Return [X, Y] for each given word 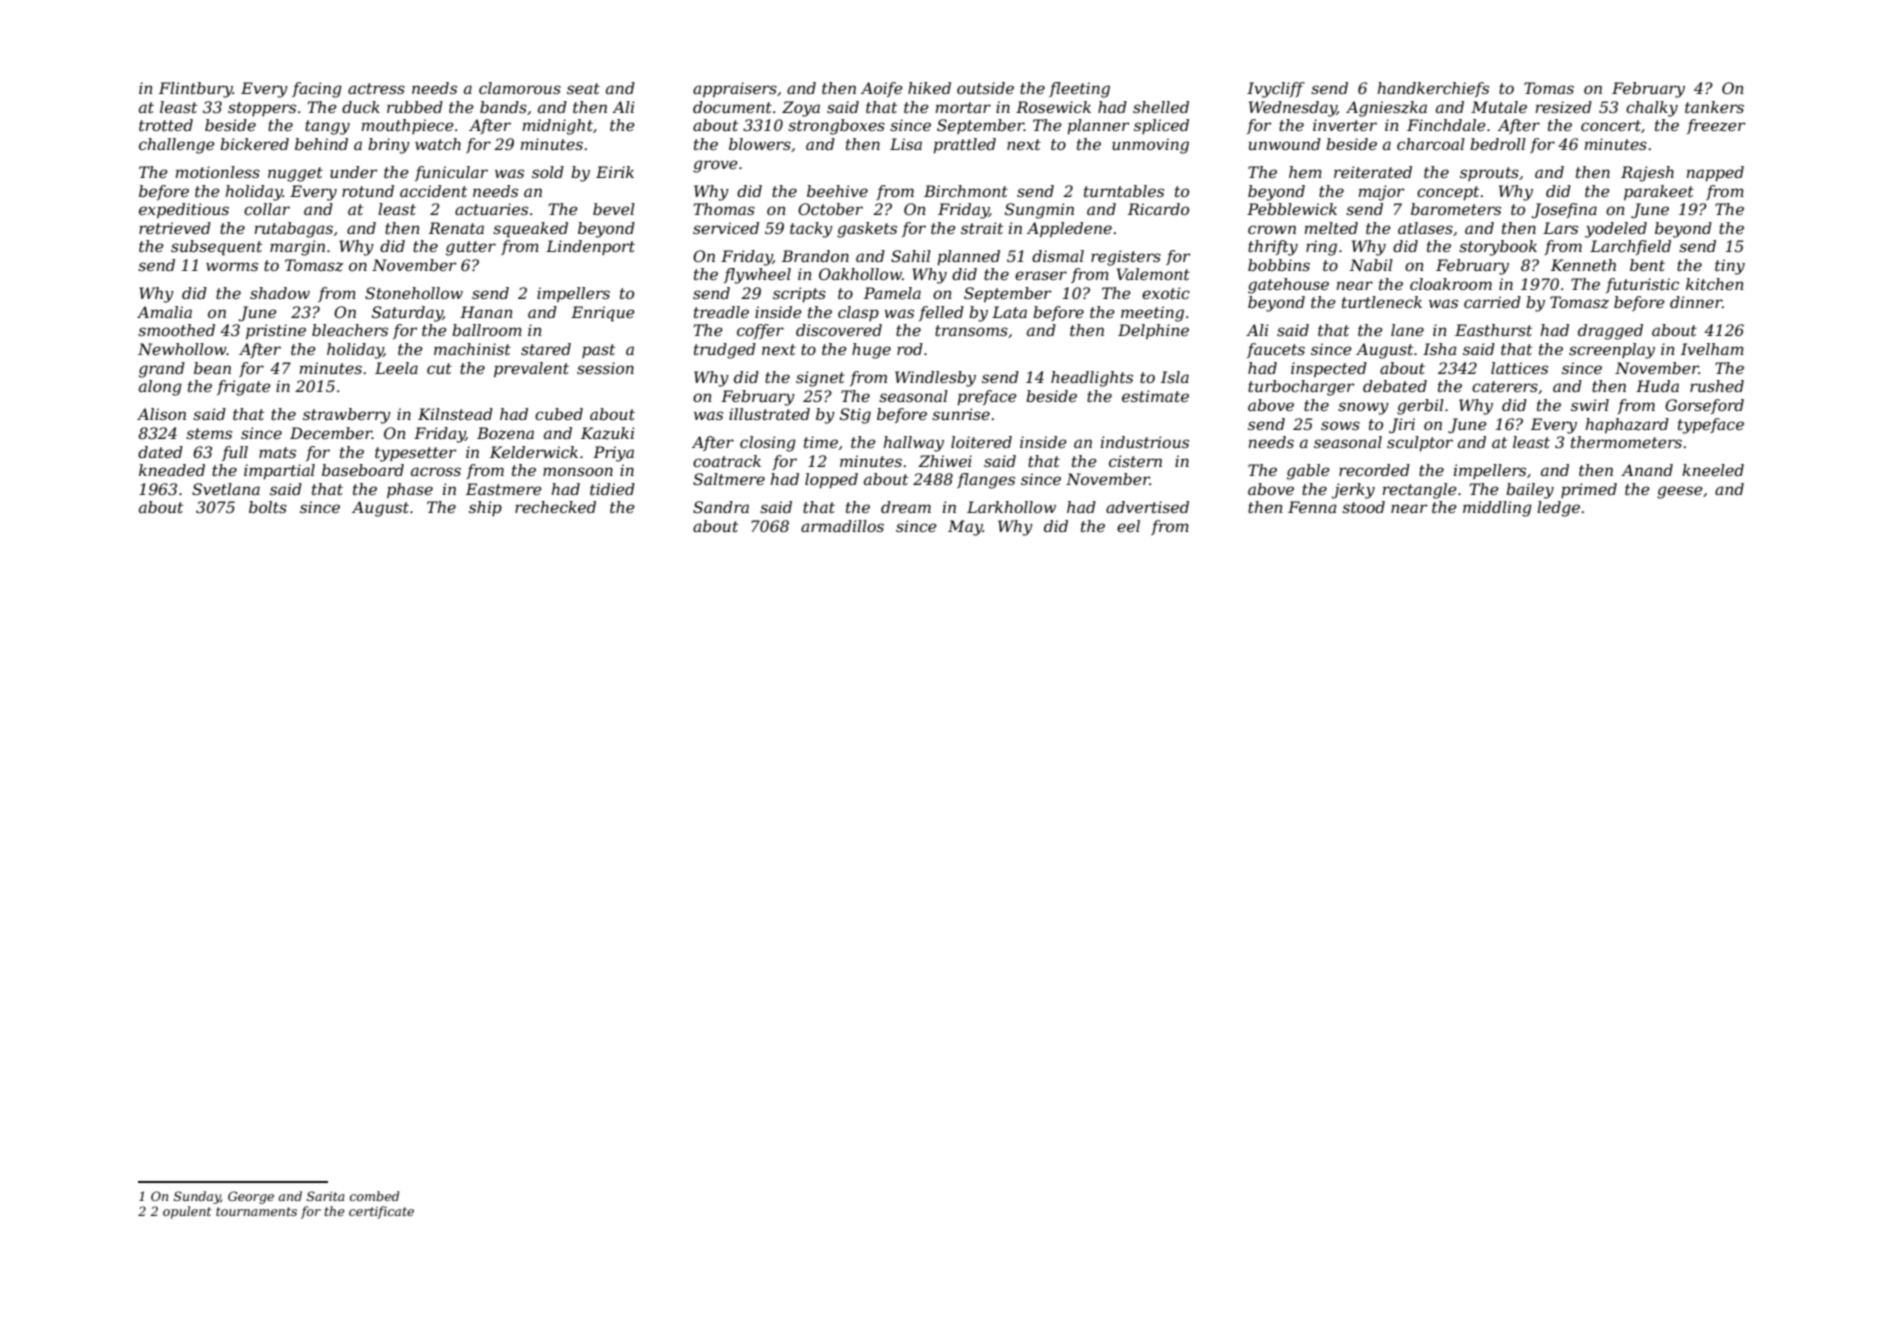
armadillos [842, 526]
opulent [187, 1212]
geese [1680, 492]
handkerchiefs [1433, 89]
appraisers [735, 90]
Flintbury [196, 90]
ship [485, 508]
